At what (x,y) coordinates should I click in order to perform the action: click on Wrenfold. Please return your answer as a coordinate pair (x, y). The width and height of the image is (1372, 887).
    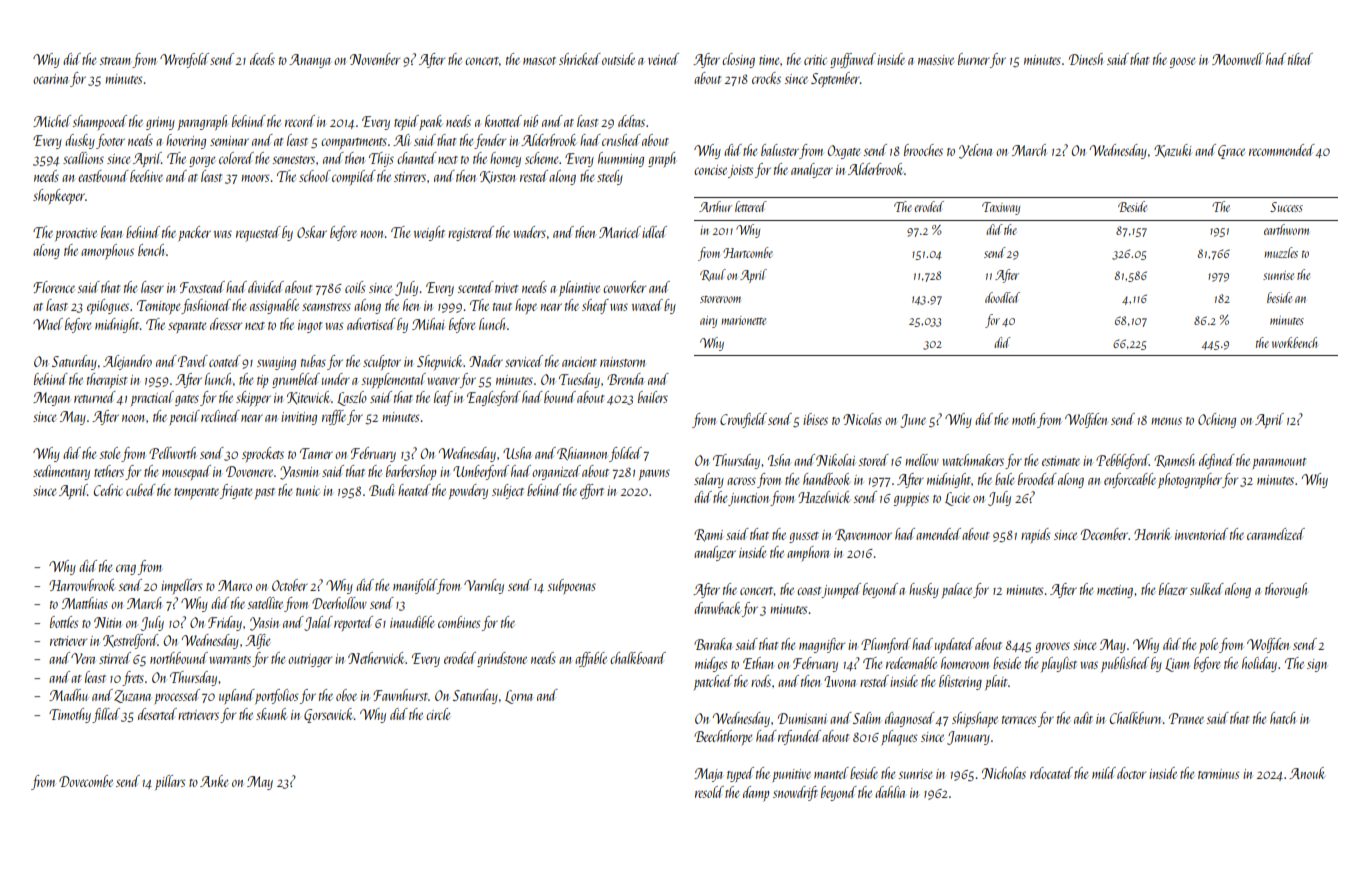
    Looking at the image, I should click on (184, 60).
